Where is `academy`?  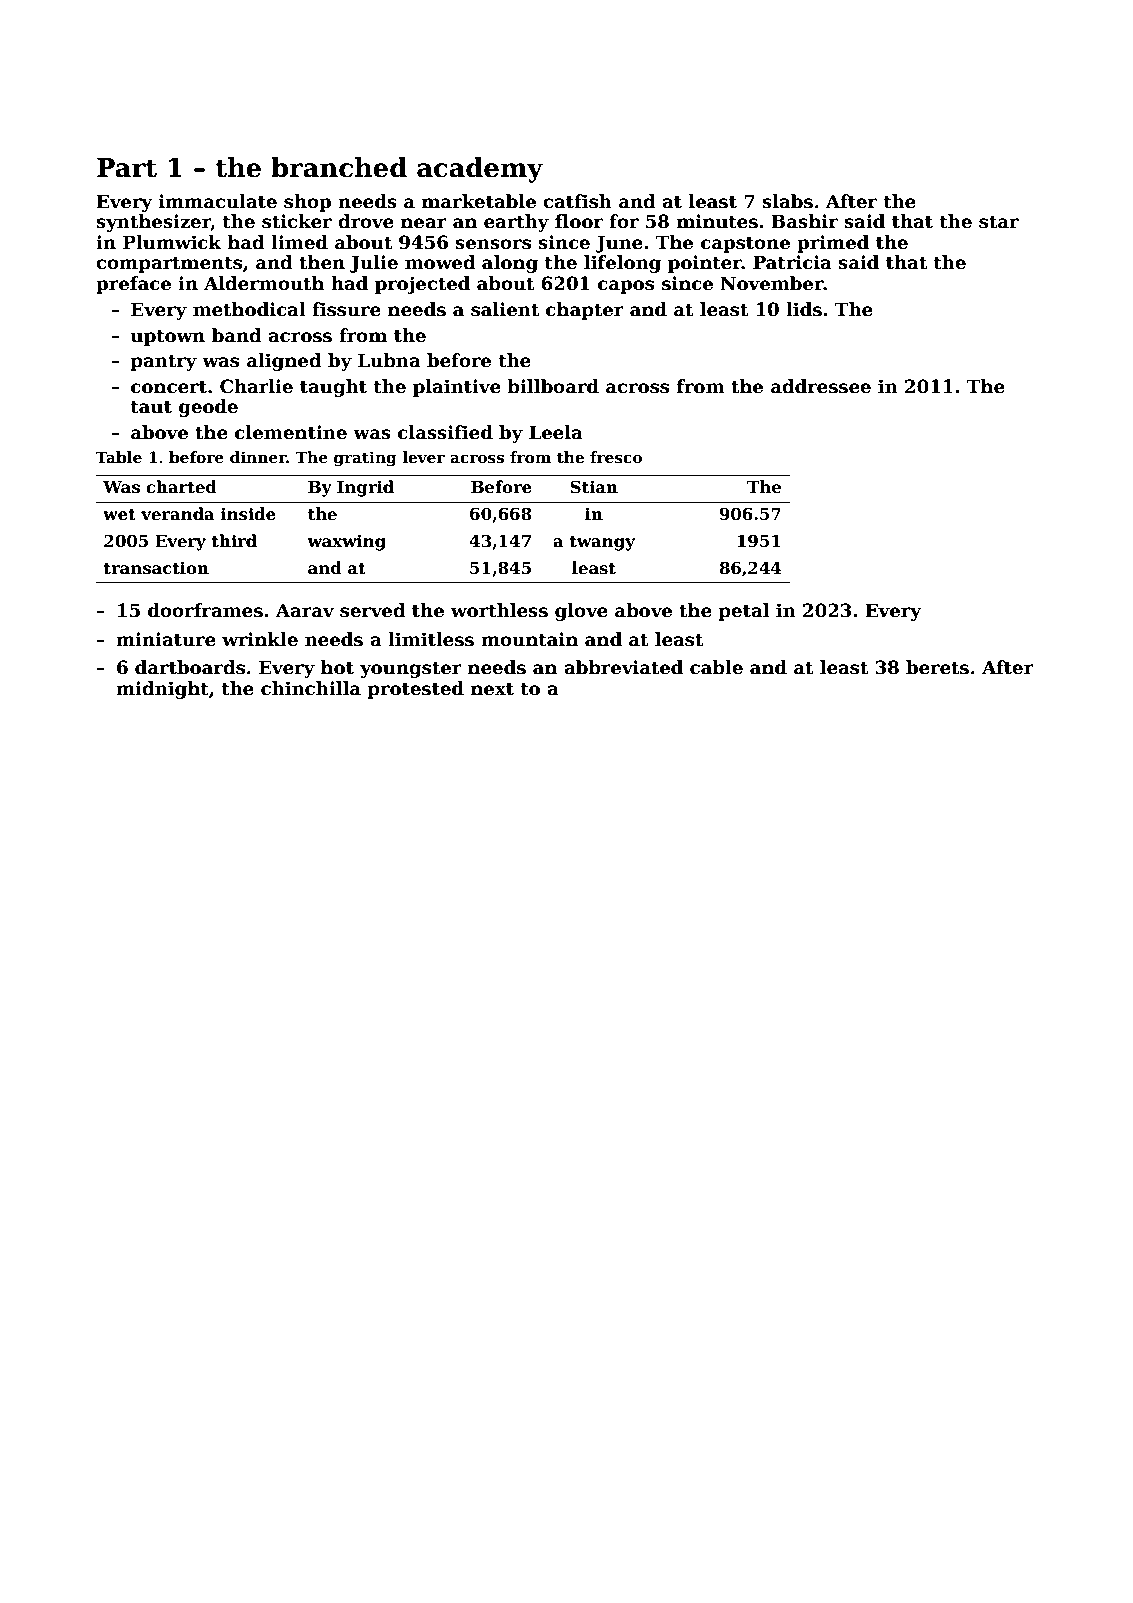 academy is located at coordinates (480, 170).
